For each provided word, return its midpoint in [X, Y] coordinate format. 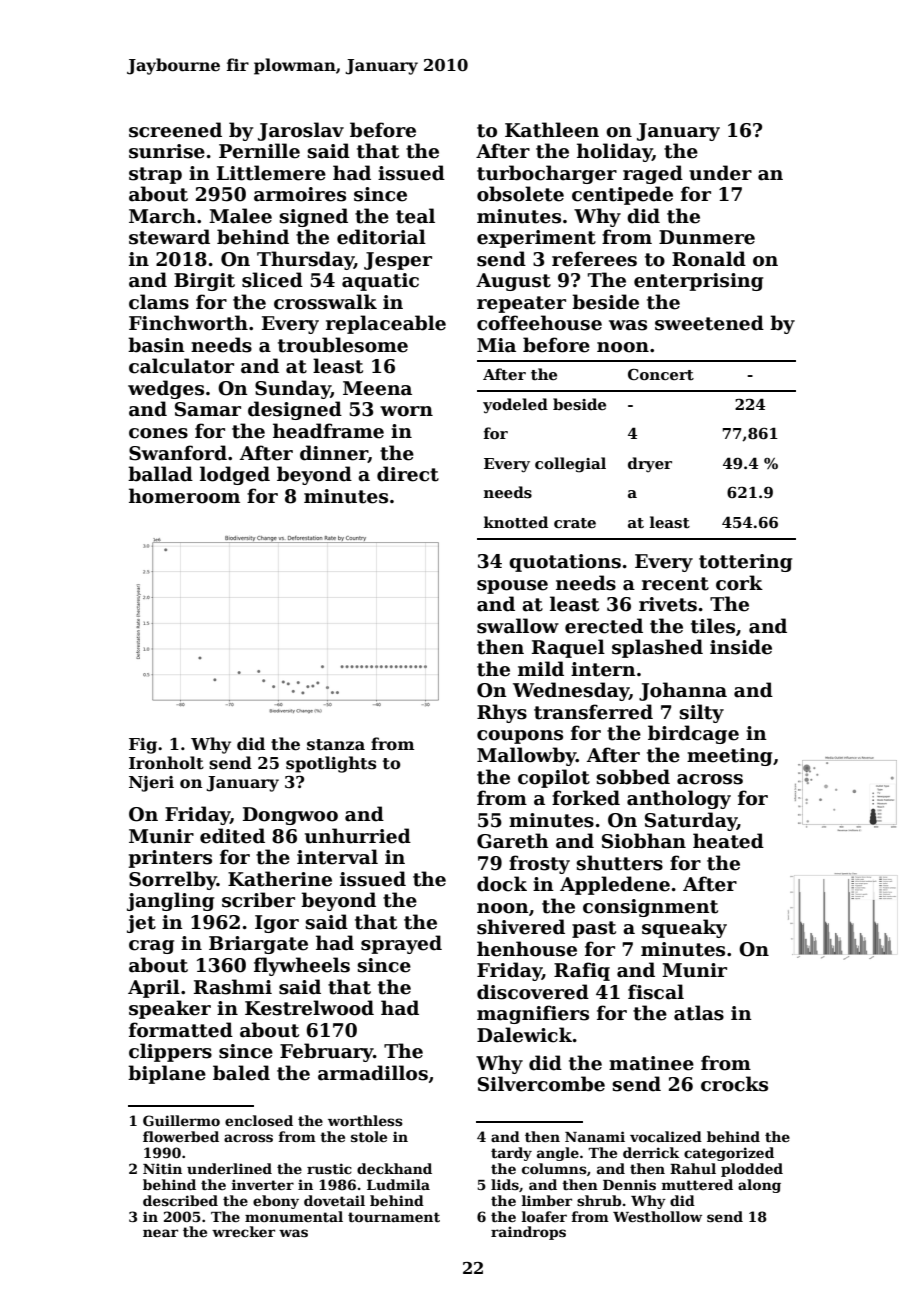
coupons [520, 737]
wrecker [243, 1231]
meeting [729, 757]
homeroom [184, 496]
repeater [521, 304]
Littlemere [271, 173]
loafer [544, 1216]
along [759, 1186]
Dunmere [707, 237]
